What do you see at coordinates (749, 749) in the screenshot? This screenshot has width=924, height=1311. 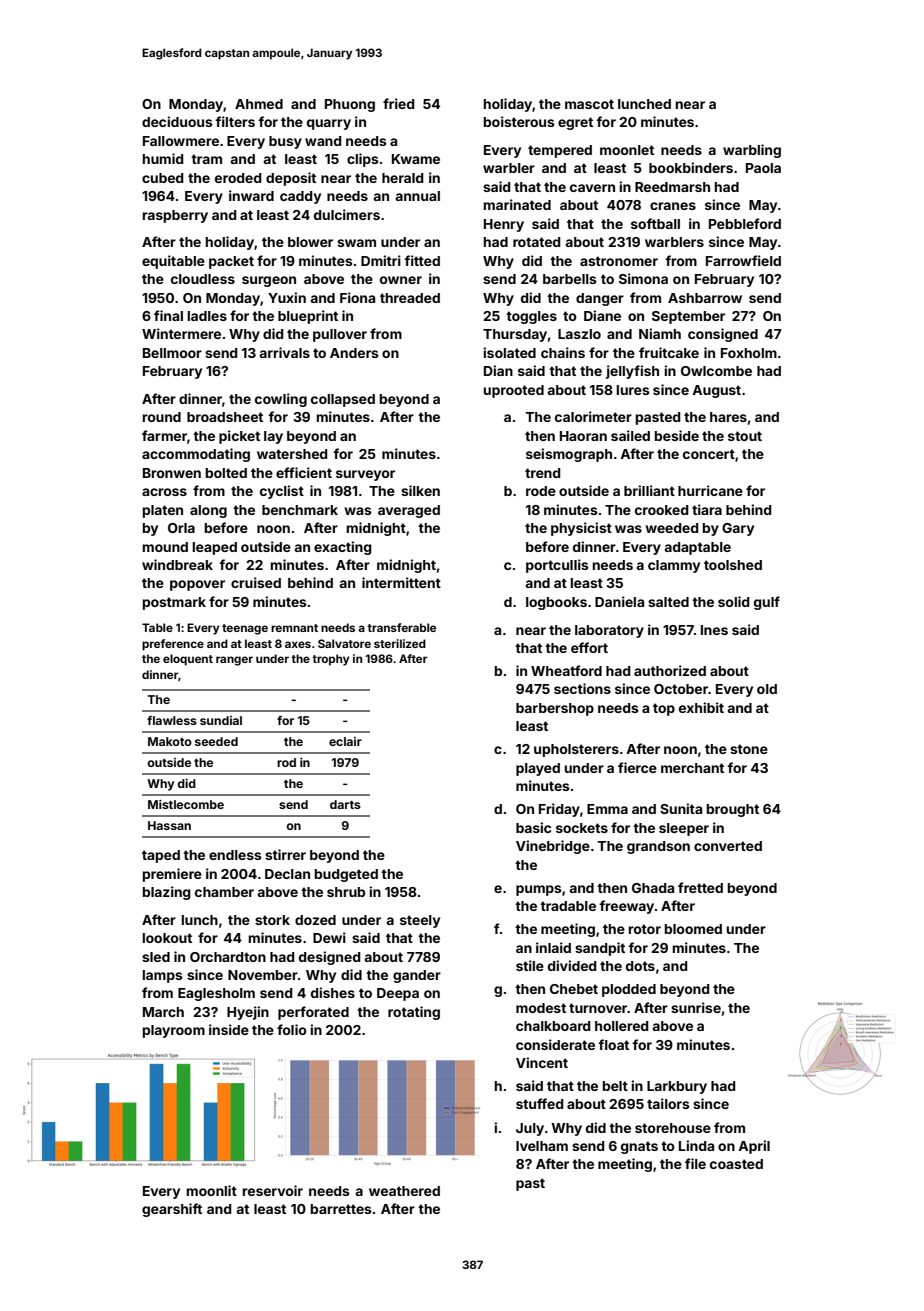 I see `stone` at bounding box center [749, 749].
